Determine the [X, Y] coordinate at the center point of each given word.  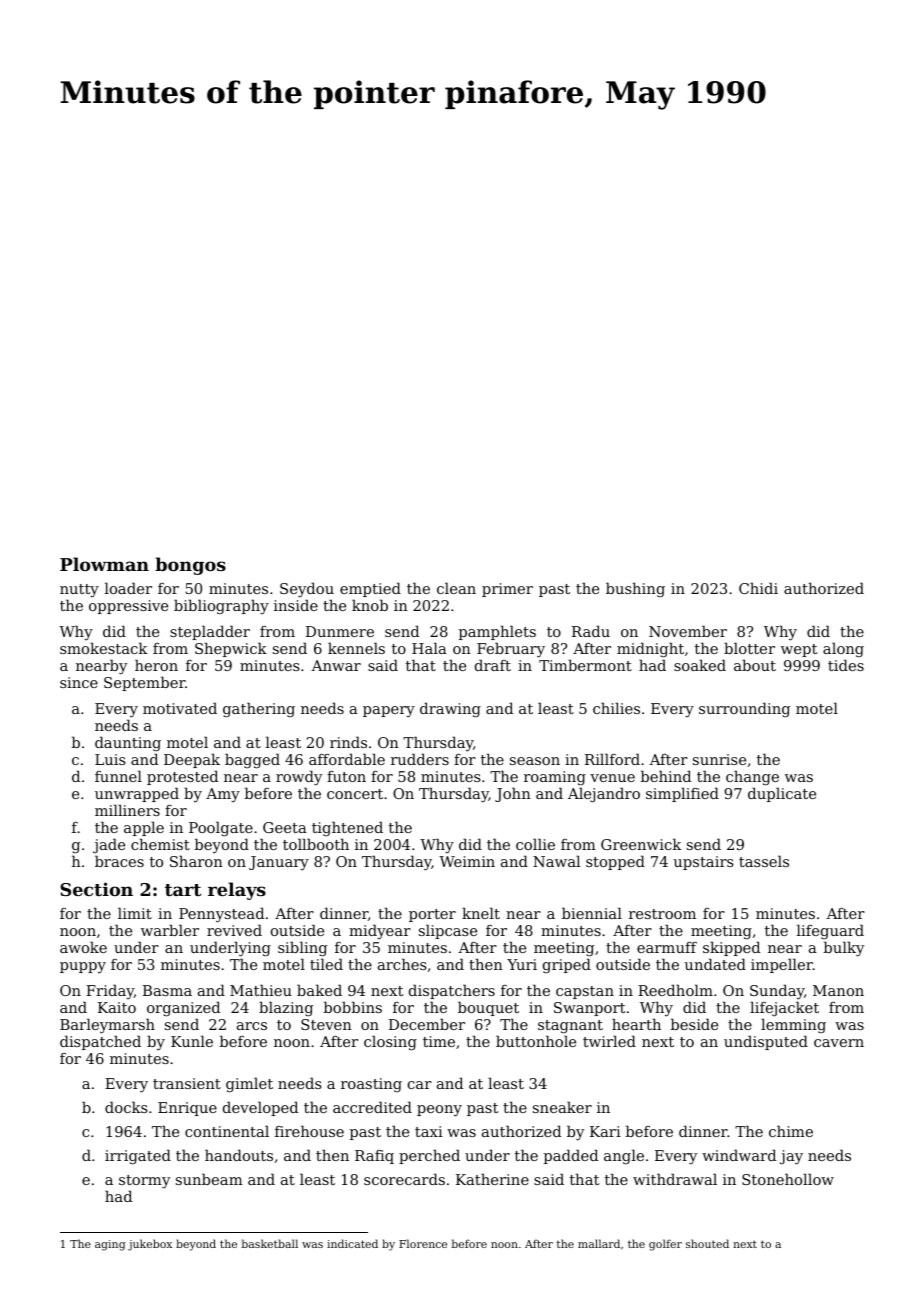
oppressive [128, 607]
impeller [782, 965]
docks [126, 1107]
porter [432, 915]
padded [571, 1156]
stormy [144, 1182]
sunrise [719, 759]
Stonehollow [788, 1179]
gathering [259, 710]
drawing [450, 710]
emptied [370, 589]
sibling [302, 949]
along [843, 649]
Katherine [492, 1179]
